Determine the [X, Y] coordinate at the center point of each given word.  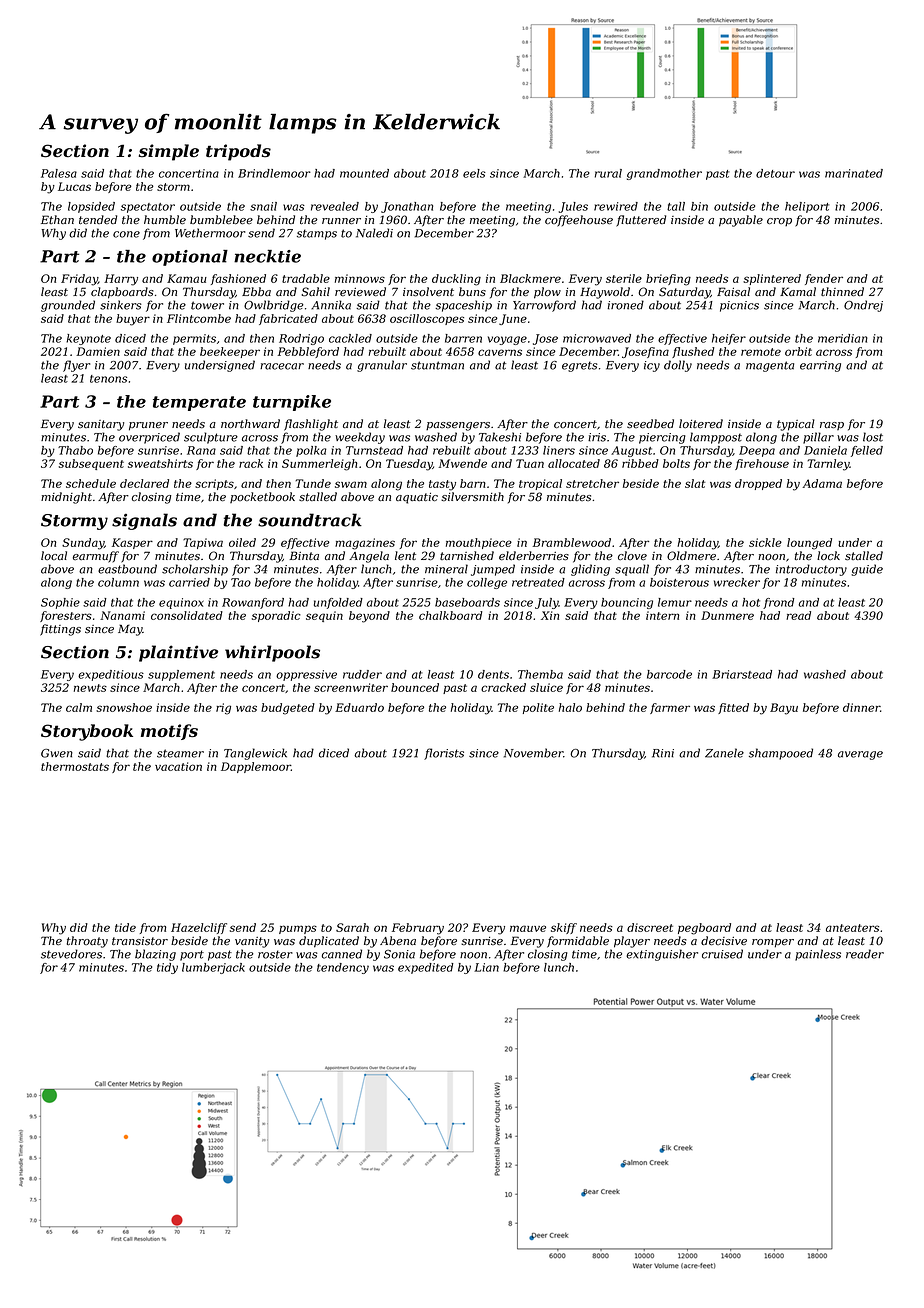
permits [194, 339]
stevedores [71, 954]
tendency [343, 968]
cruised [722, 954]
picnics [739, 306]
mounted [364, 173]
